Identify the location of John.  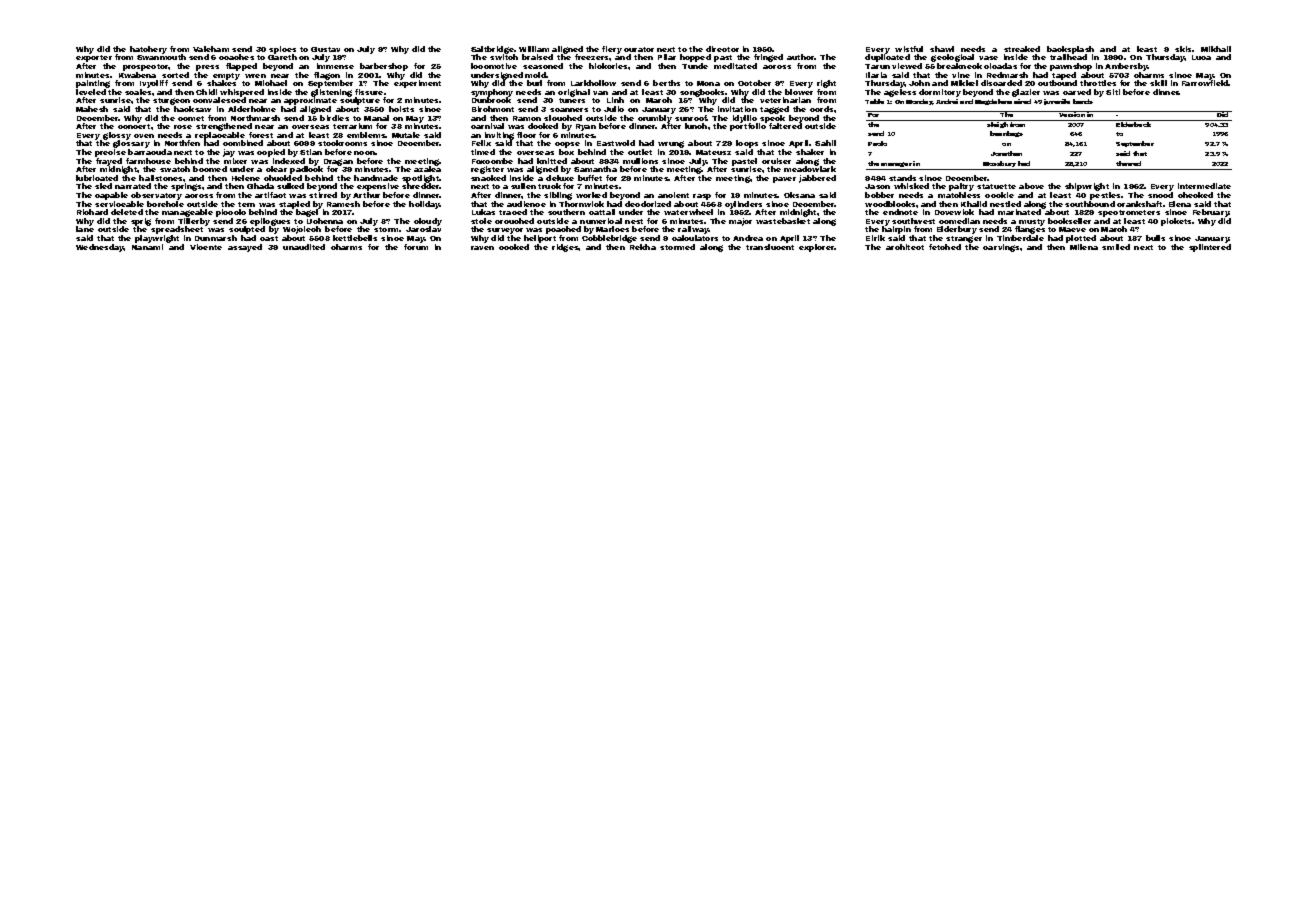
(919, 83).
